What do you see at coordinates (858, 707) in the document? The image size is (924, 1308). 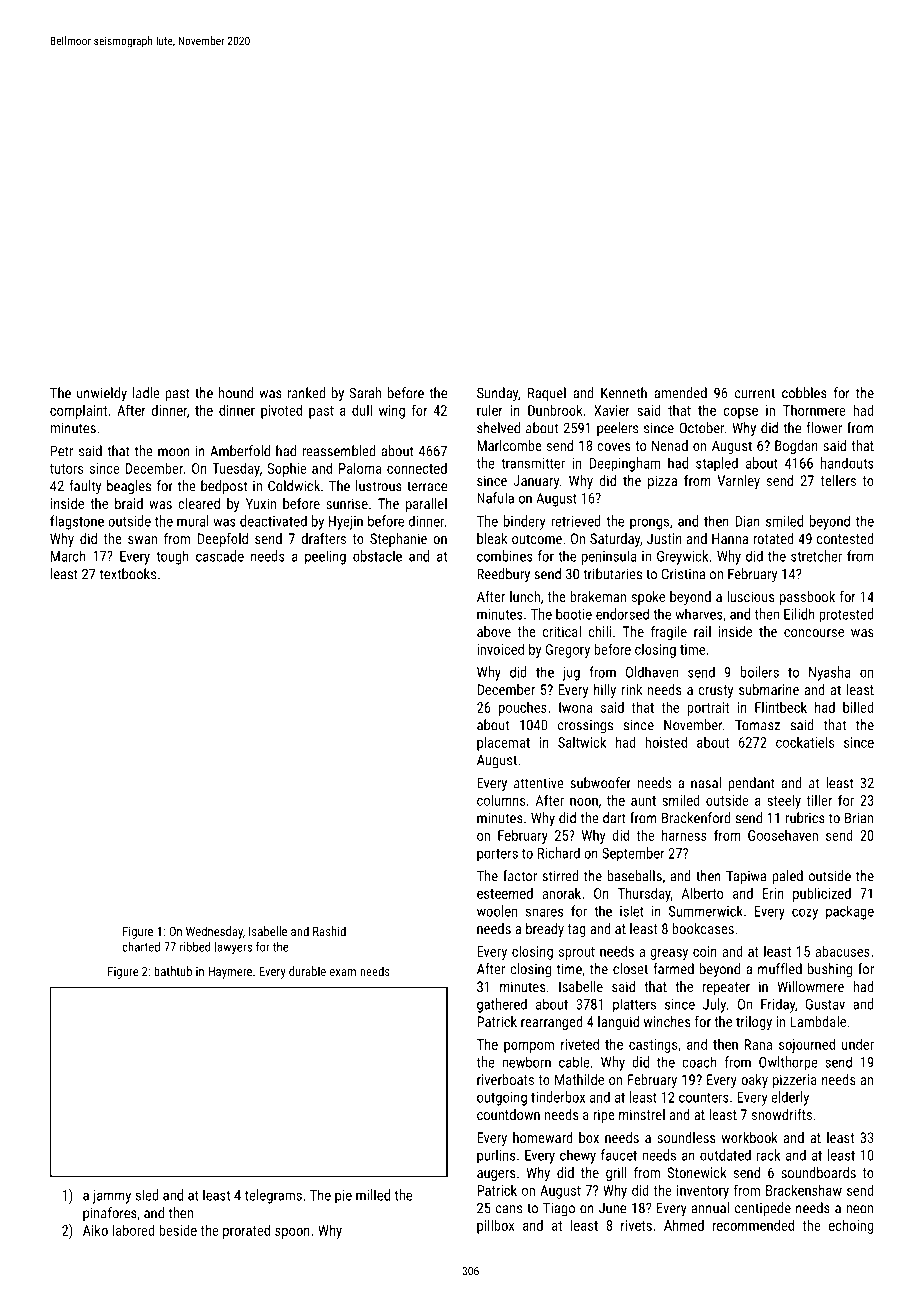 I see `billed` at bounding box center [858, 707].
